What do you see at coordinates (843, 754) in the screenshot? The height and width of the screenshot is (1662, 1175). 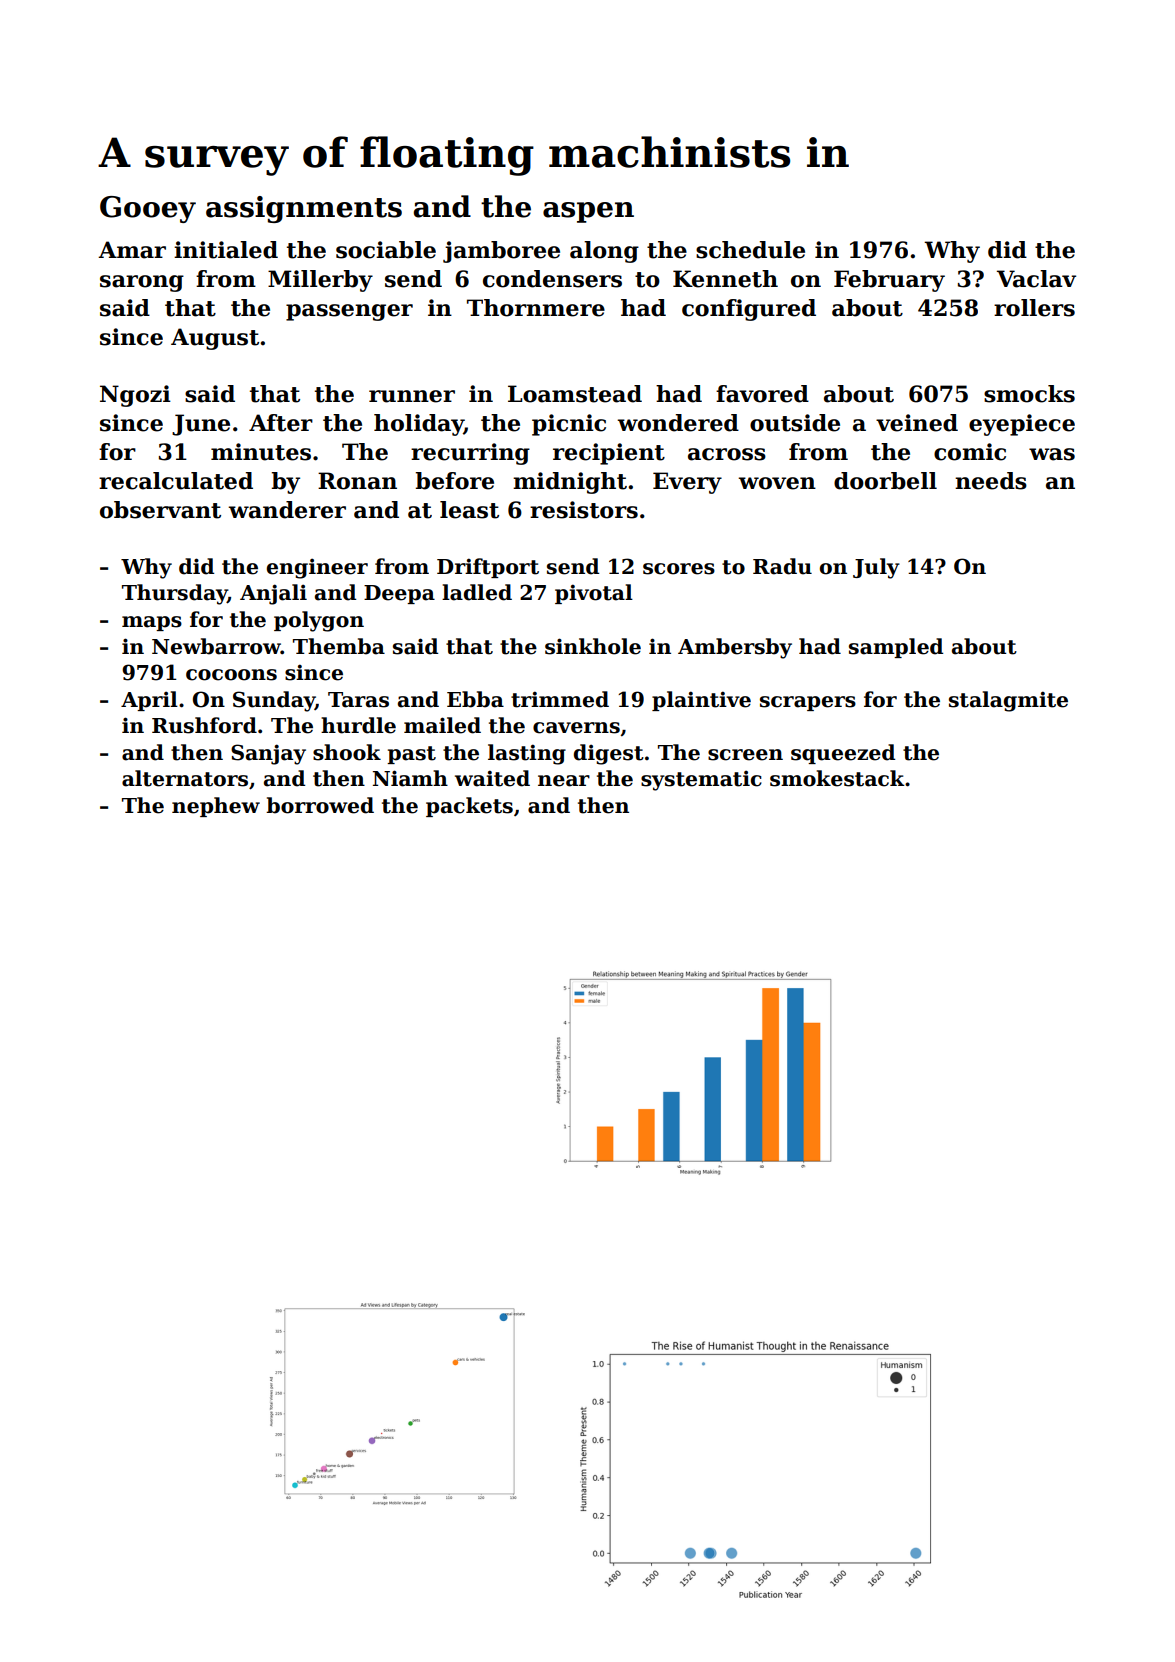 I see `squeezed` at bounding box center [843, 754].
